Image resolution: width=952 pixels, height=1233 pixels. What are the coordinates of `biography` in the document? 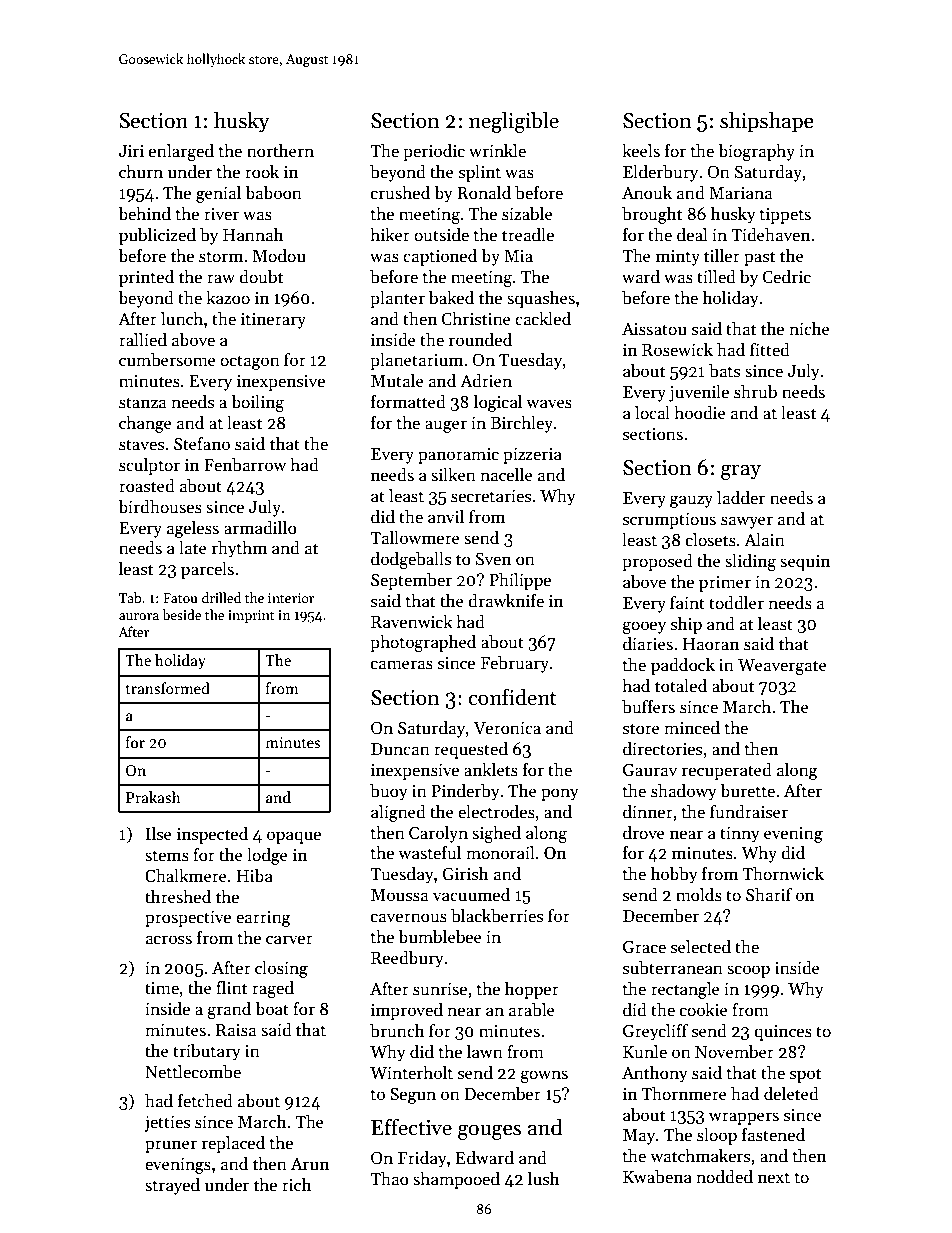 It's located at (756, 152).
